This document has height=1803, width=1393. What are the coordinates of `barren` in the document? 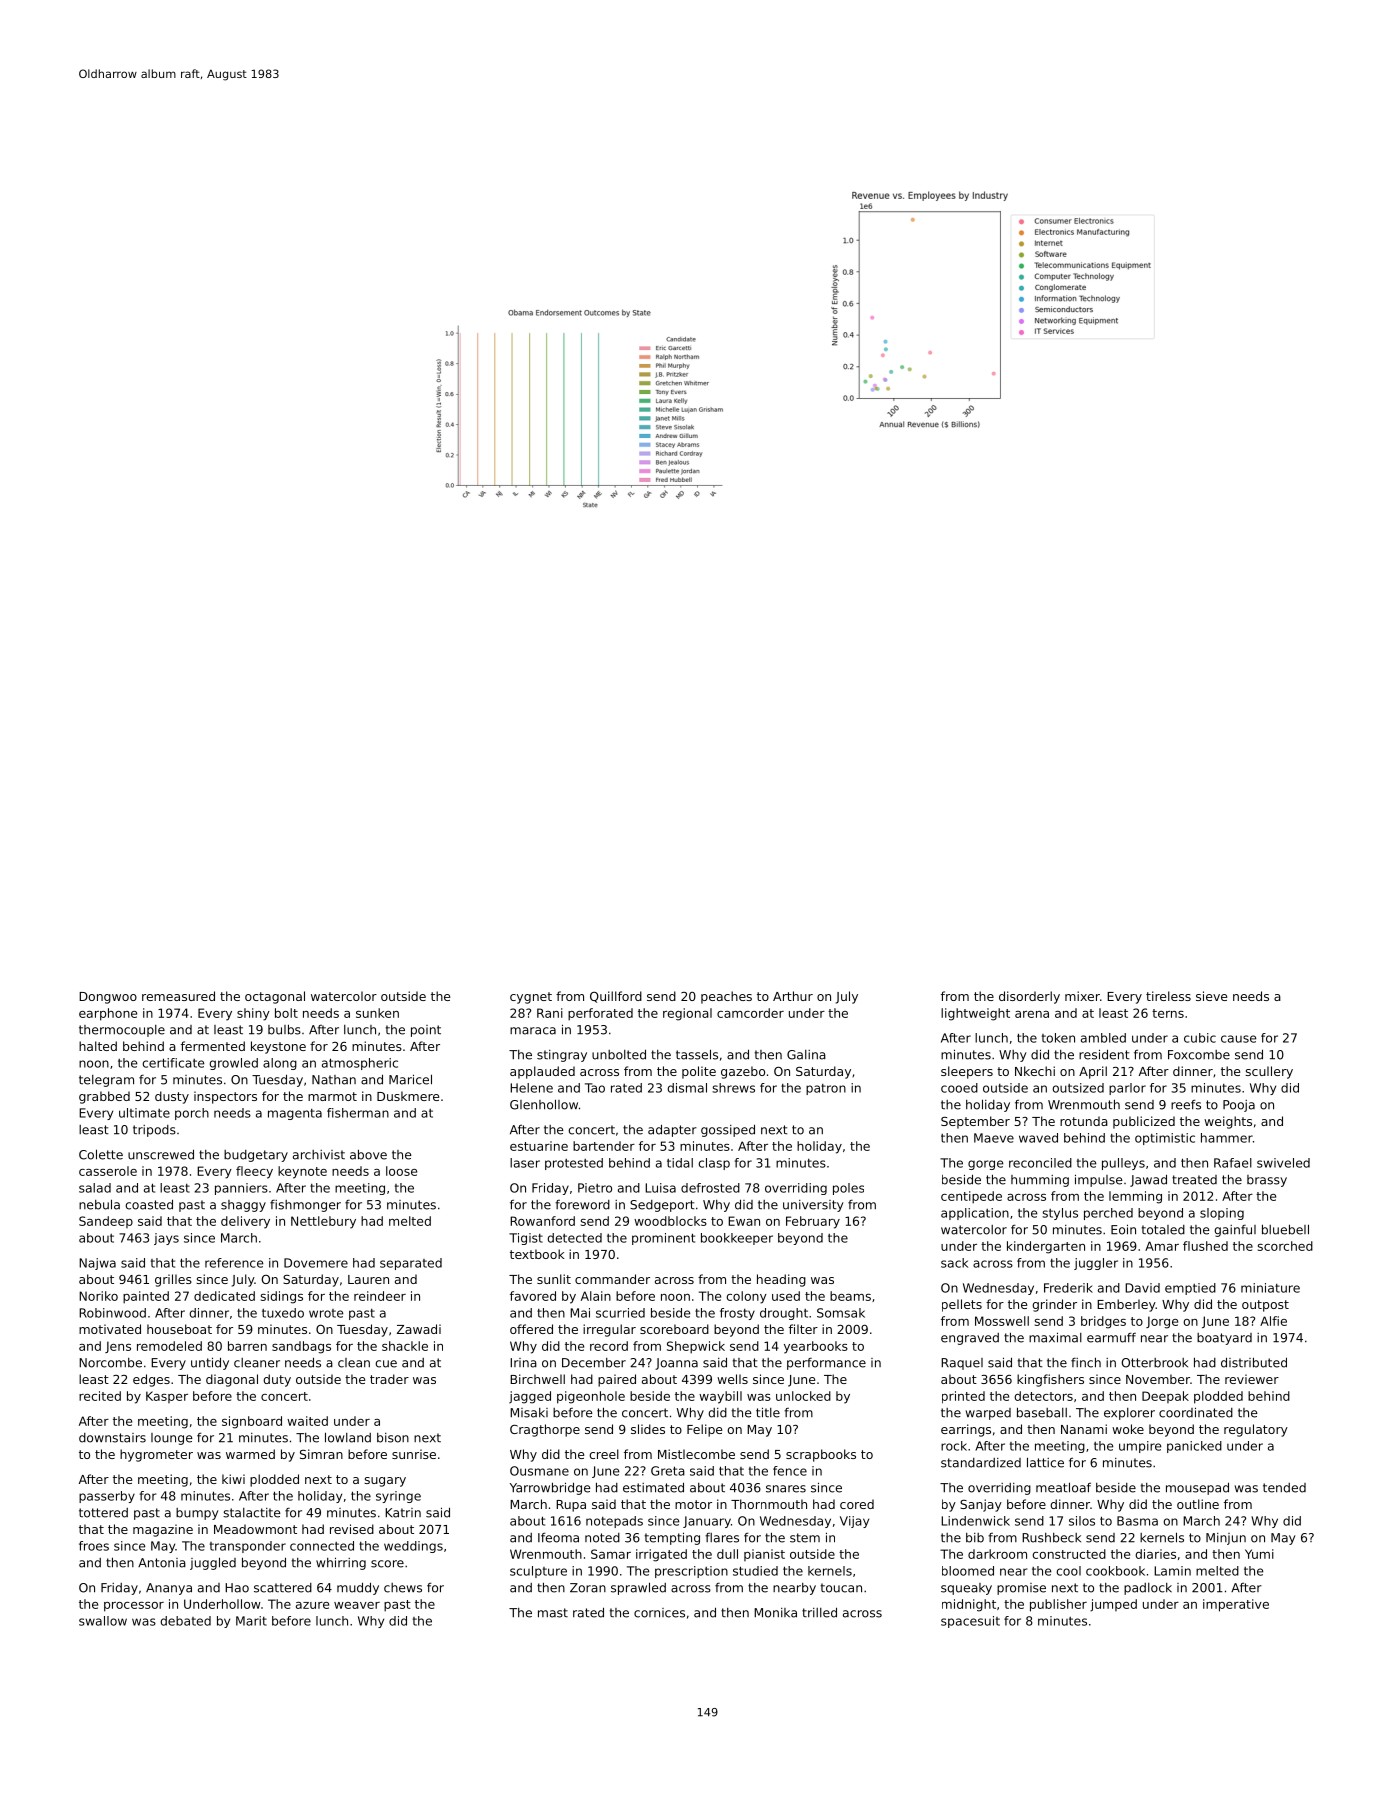 It's located at (247, 1346).
